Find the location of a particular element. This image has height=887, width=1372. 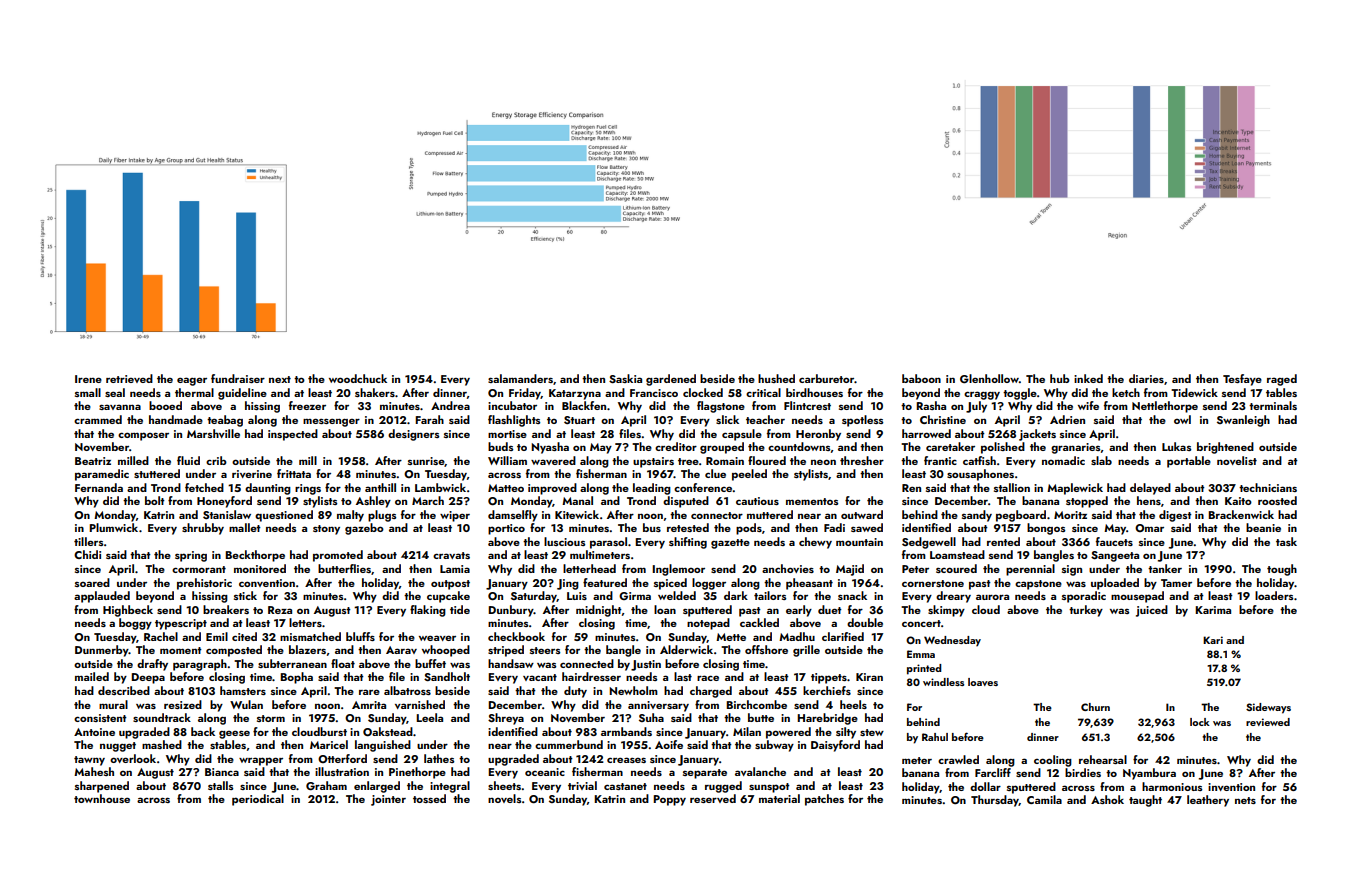

tillers is located at coordinates (89, 541).
